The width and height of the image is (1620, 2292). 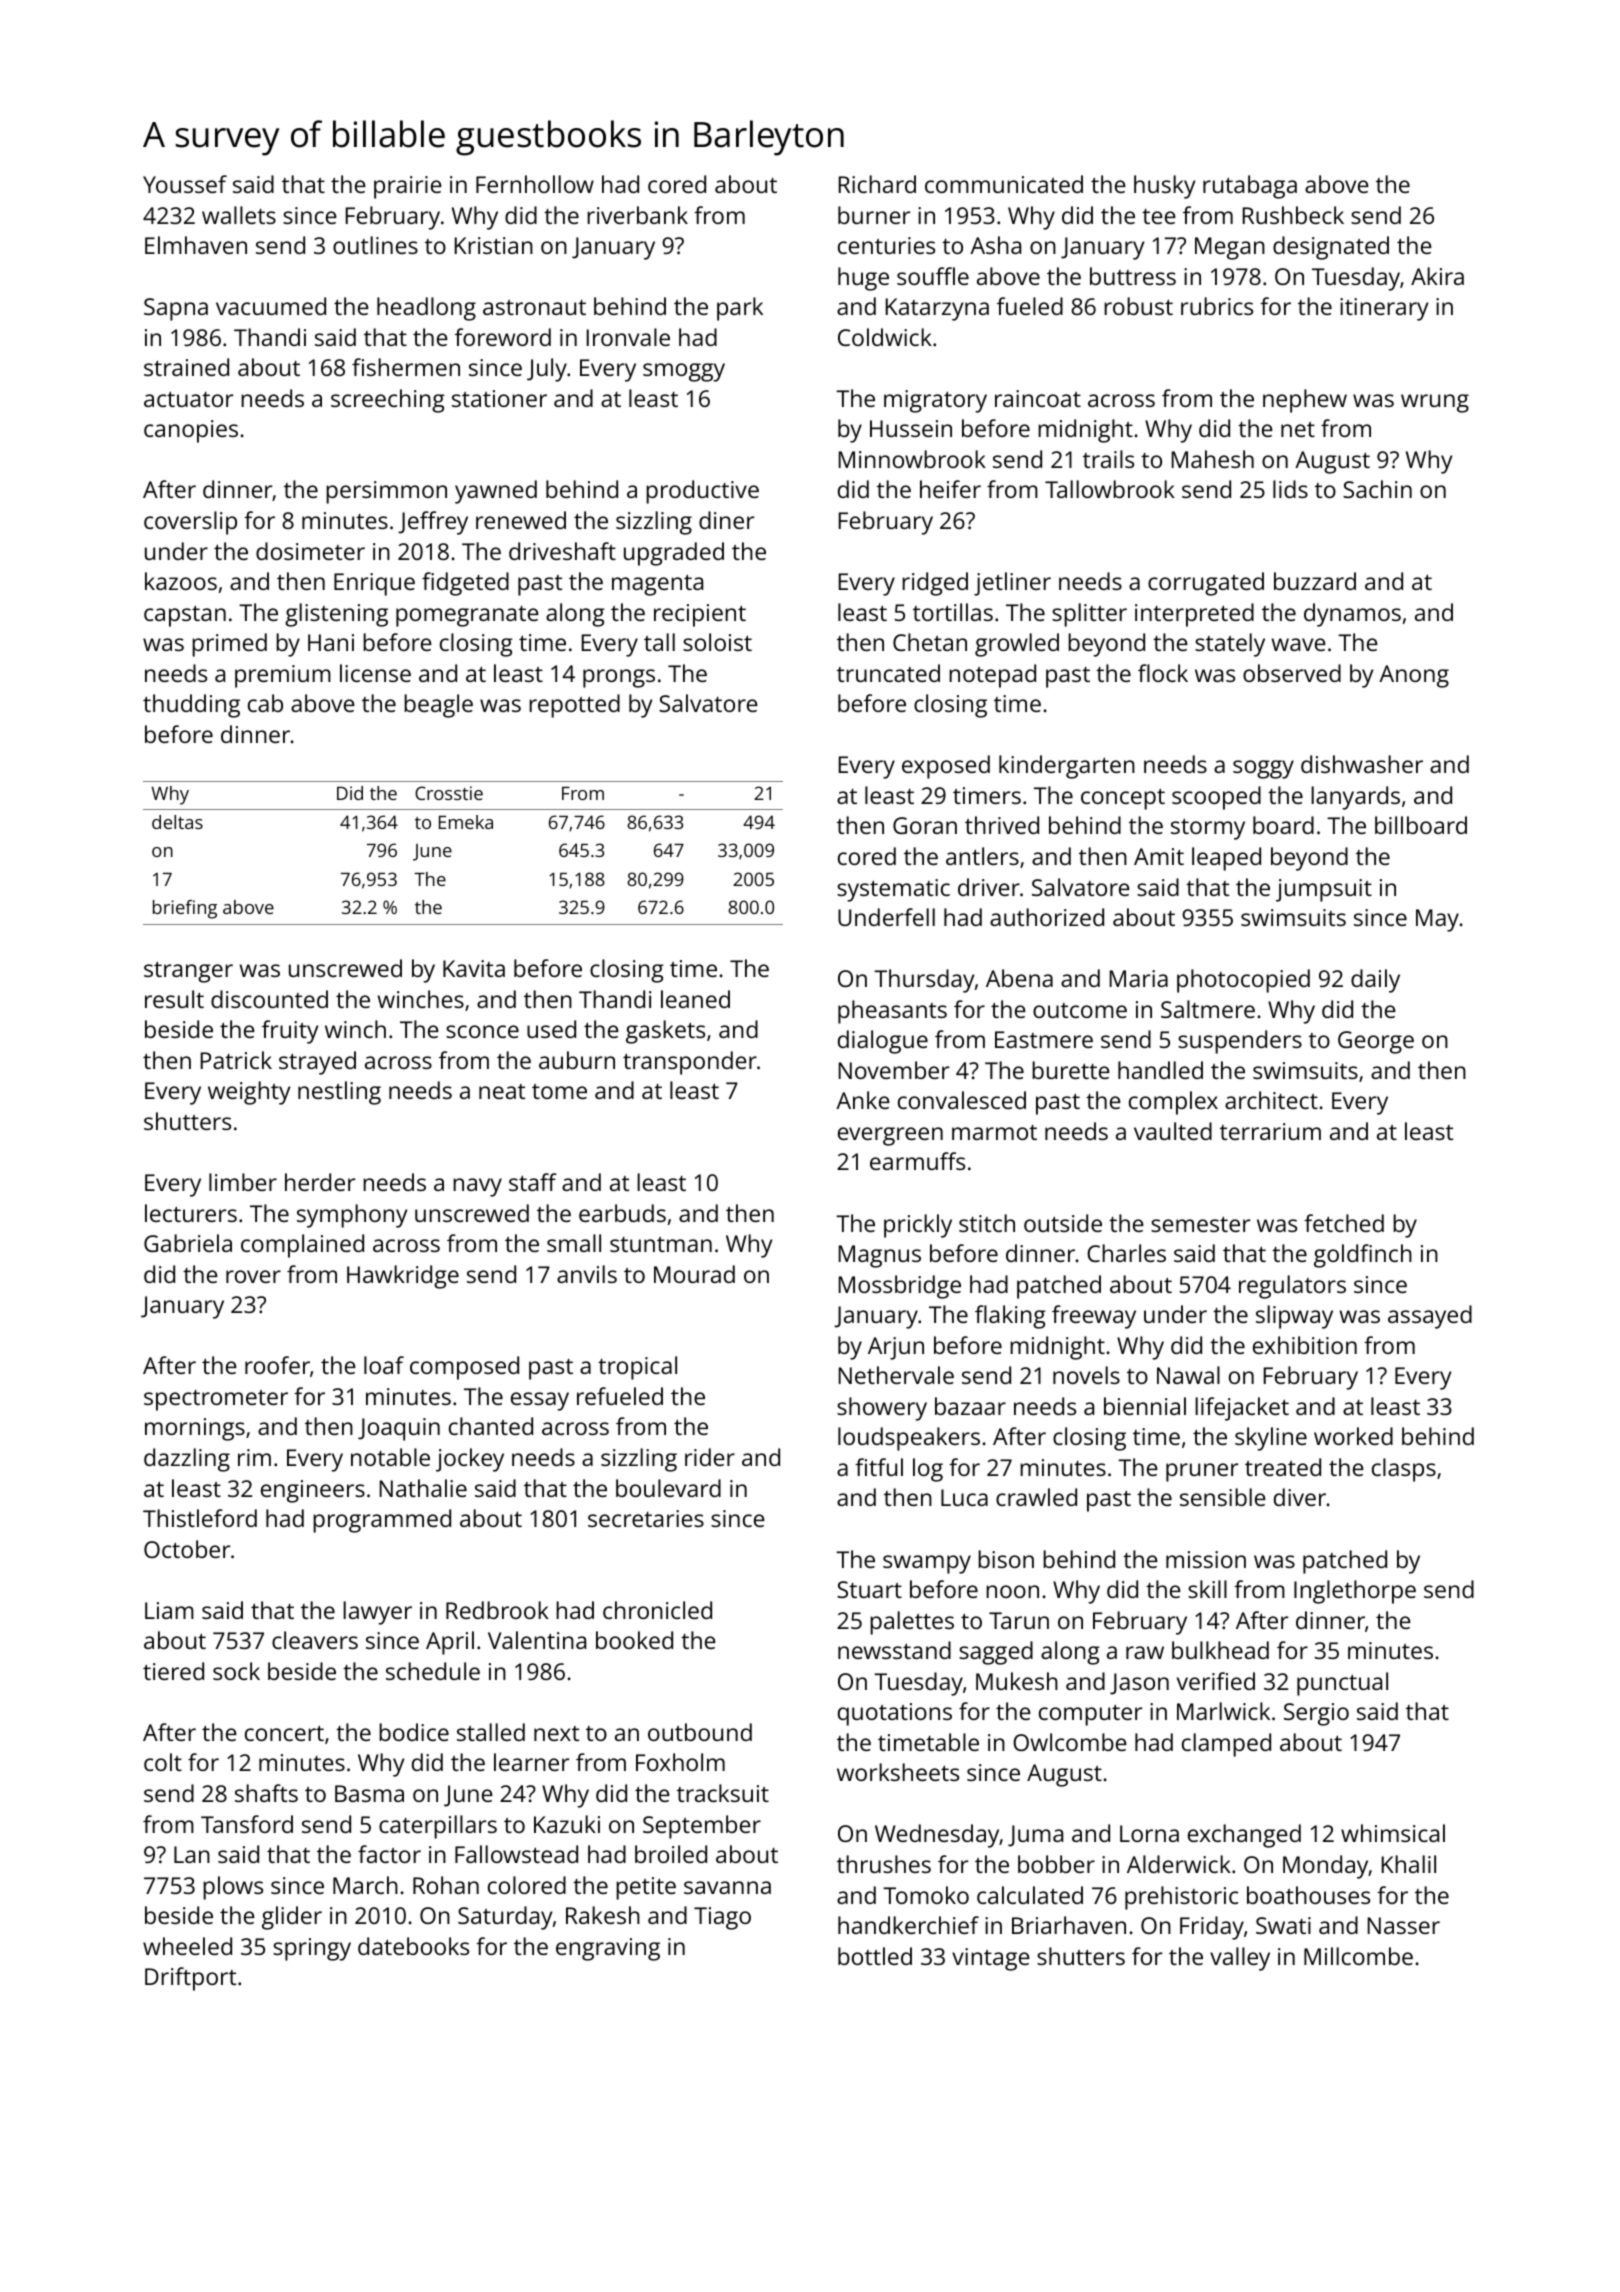 What do you see at coordinates (1435, 403) in the image?
I see `wrung` at bounding box center [1435, 403].
